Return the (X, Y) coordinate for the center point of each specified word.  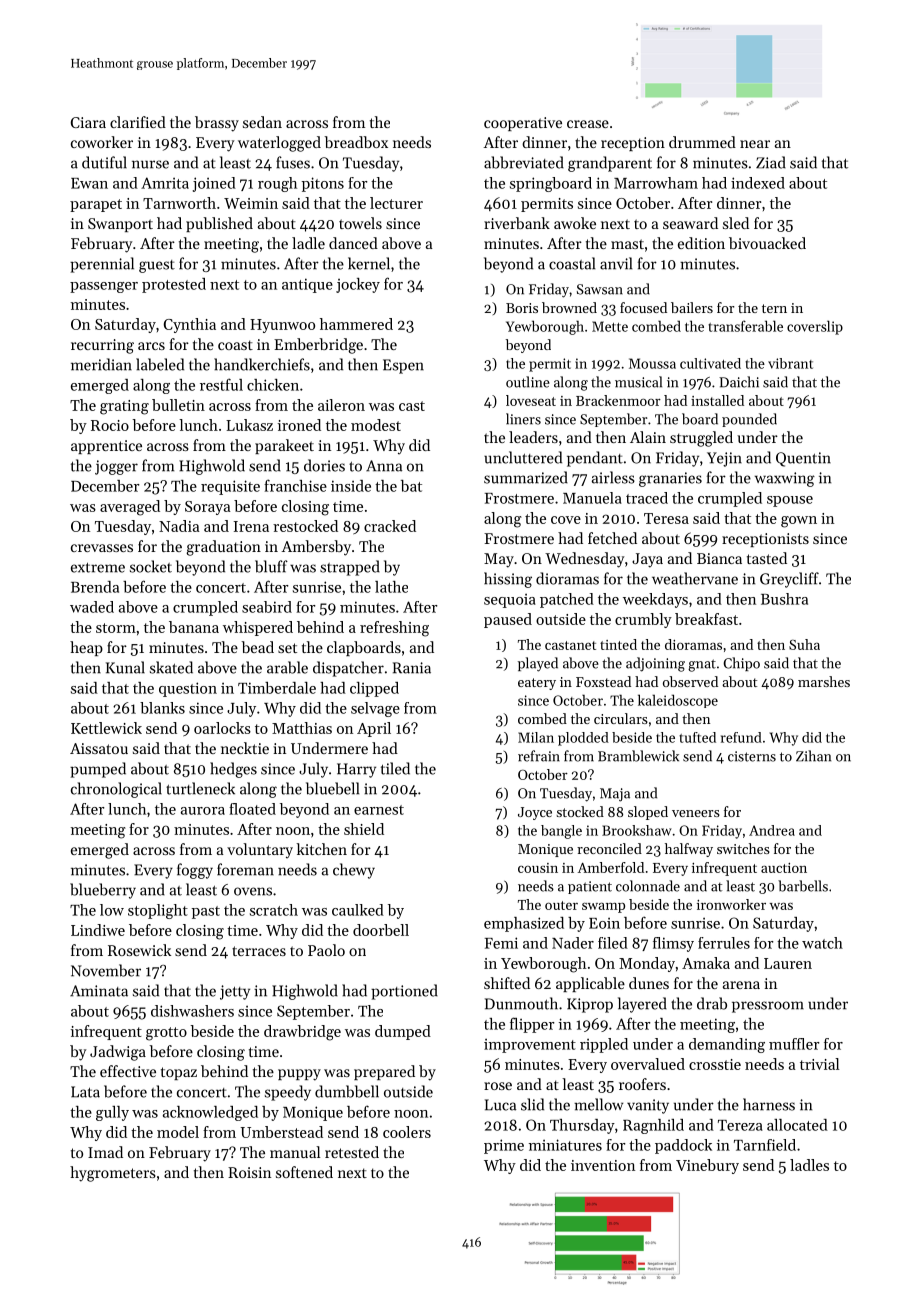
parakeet (284, 446)
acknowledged (210, 1113)
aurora (203, 811)
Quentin (803, 459)
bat (411, 486)
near (755, 144)
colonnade (648, 886)
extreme (98, 568)
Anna (384, 466)
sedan (262, 122)
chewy (354, 871)
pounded (749, 420)
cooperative (523, 124)
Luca (500, 1105)
